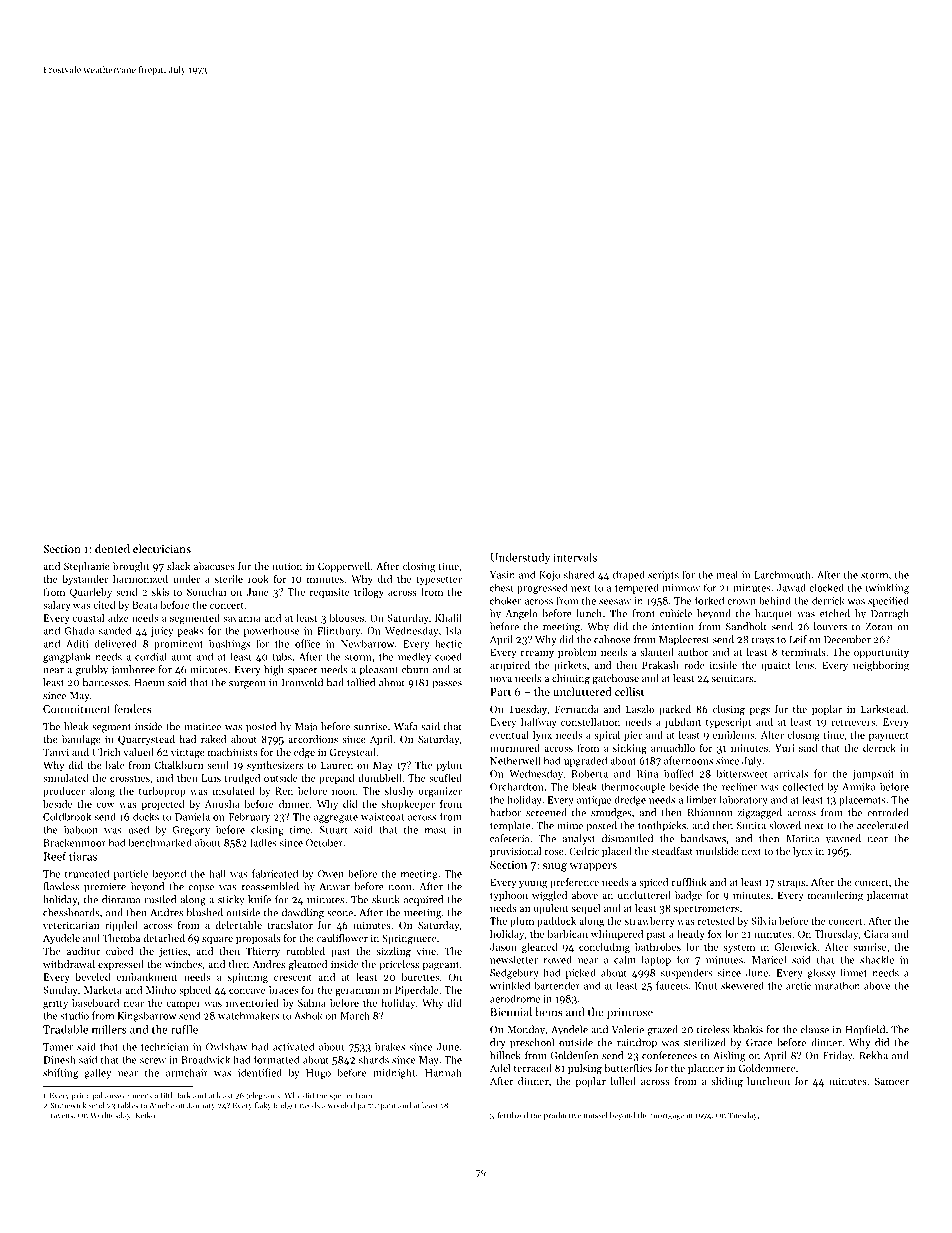 The height and width of the image is (1233, 952). I want to click on payment, so click(889, 736).
